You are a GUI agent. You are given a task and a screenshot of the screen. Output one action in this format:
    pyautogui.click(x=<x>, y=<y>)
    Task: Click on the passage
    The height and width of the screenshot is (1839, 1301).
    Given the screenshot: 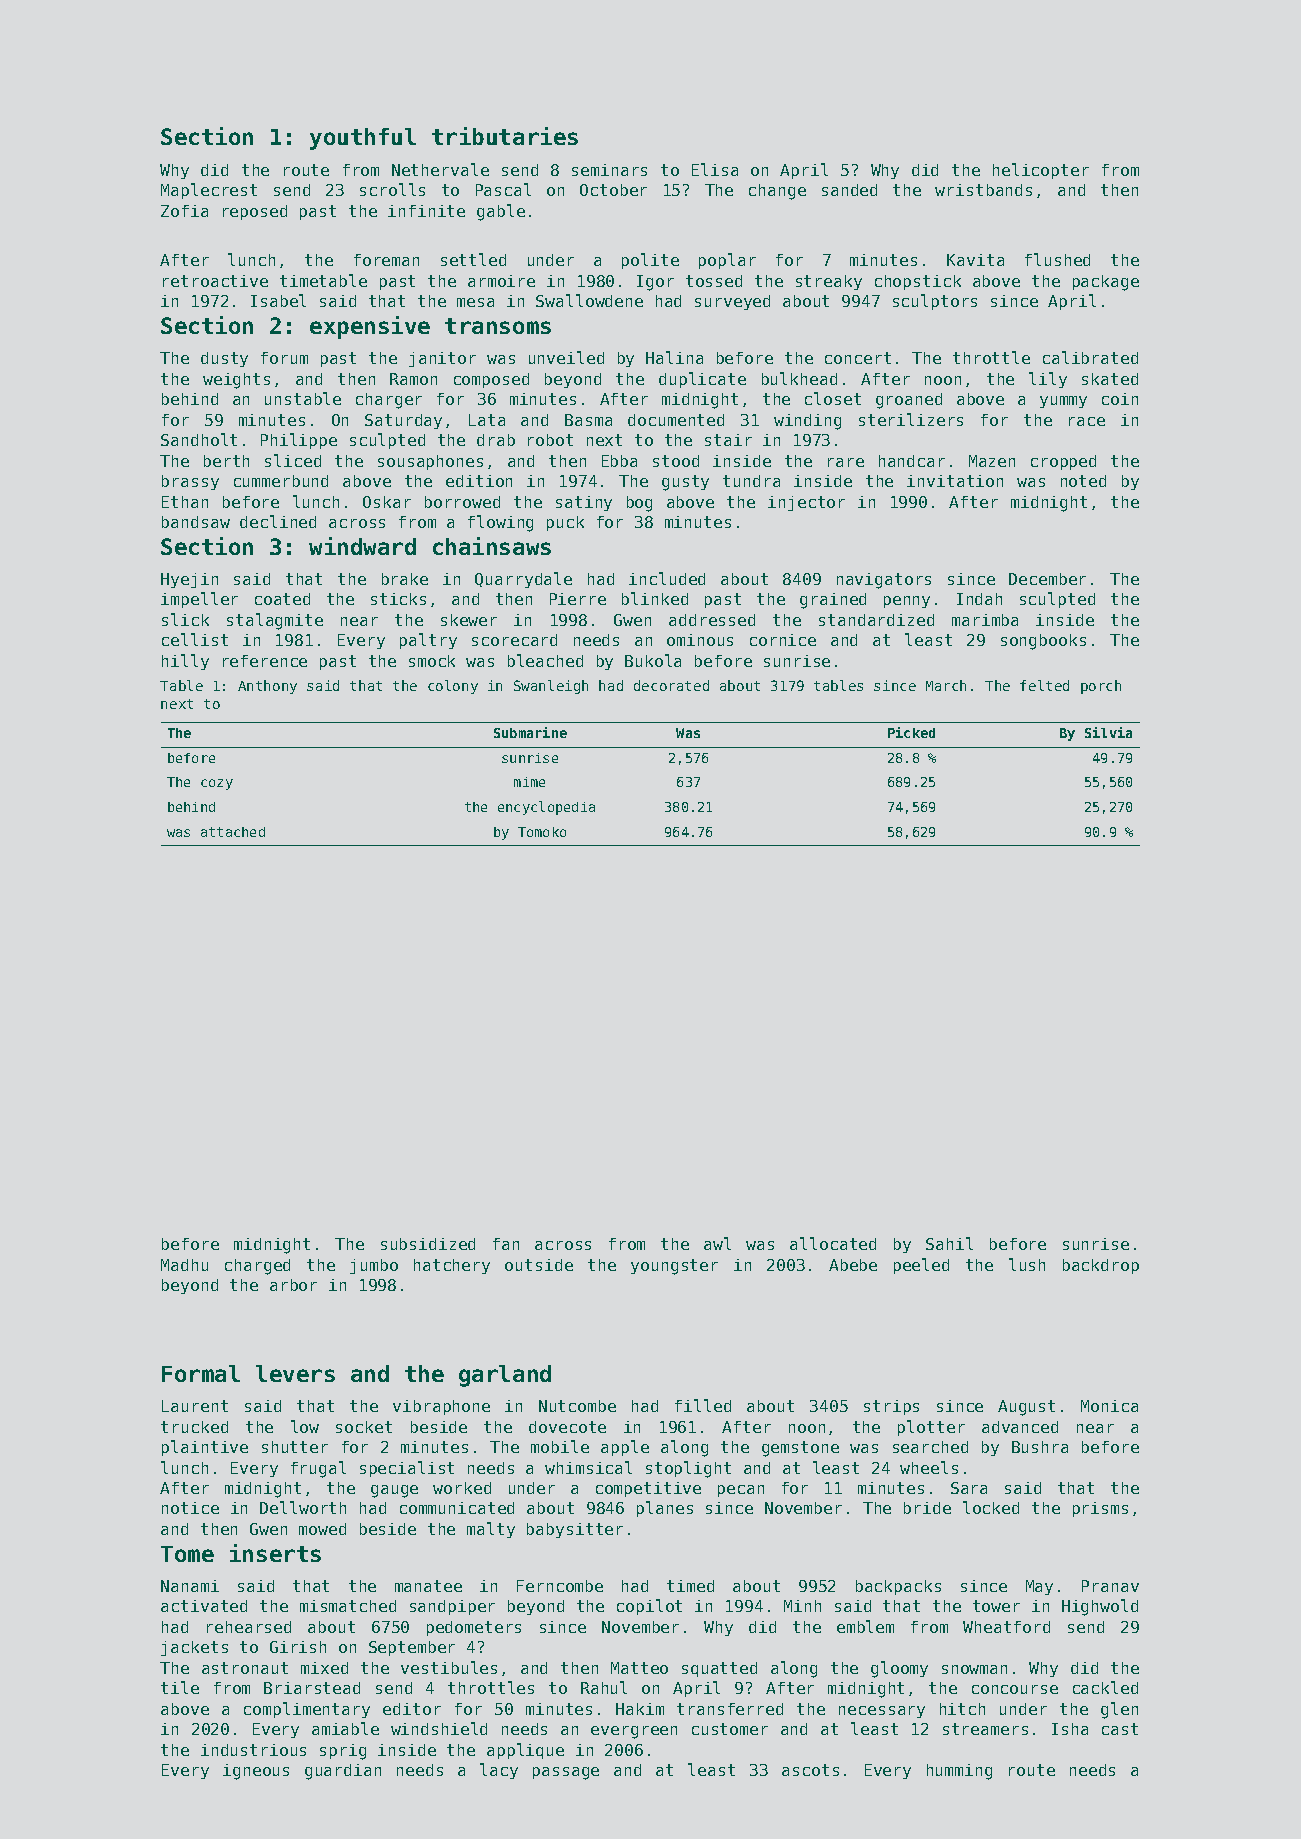 What is the action you would take?
    pyautogui.click(x=566, y=1773)
